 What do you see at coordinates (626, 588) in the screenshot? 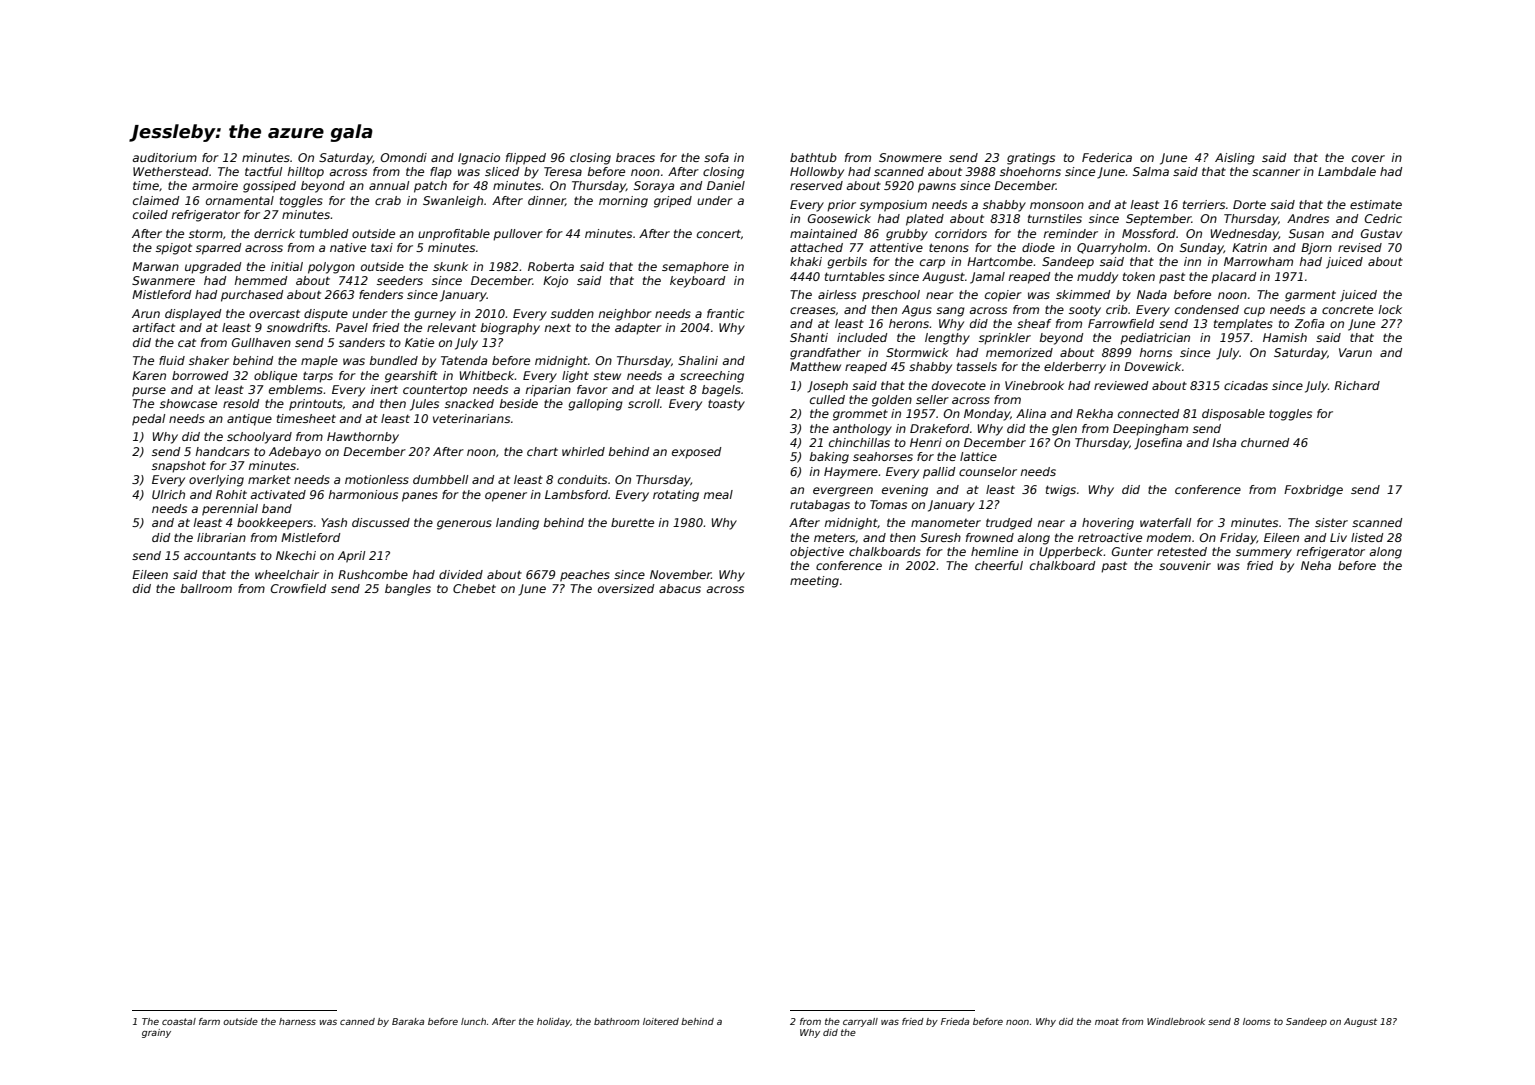
I see `oversized` at bounding box center [626, 588].
